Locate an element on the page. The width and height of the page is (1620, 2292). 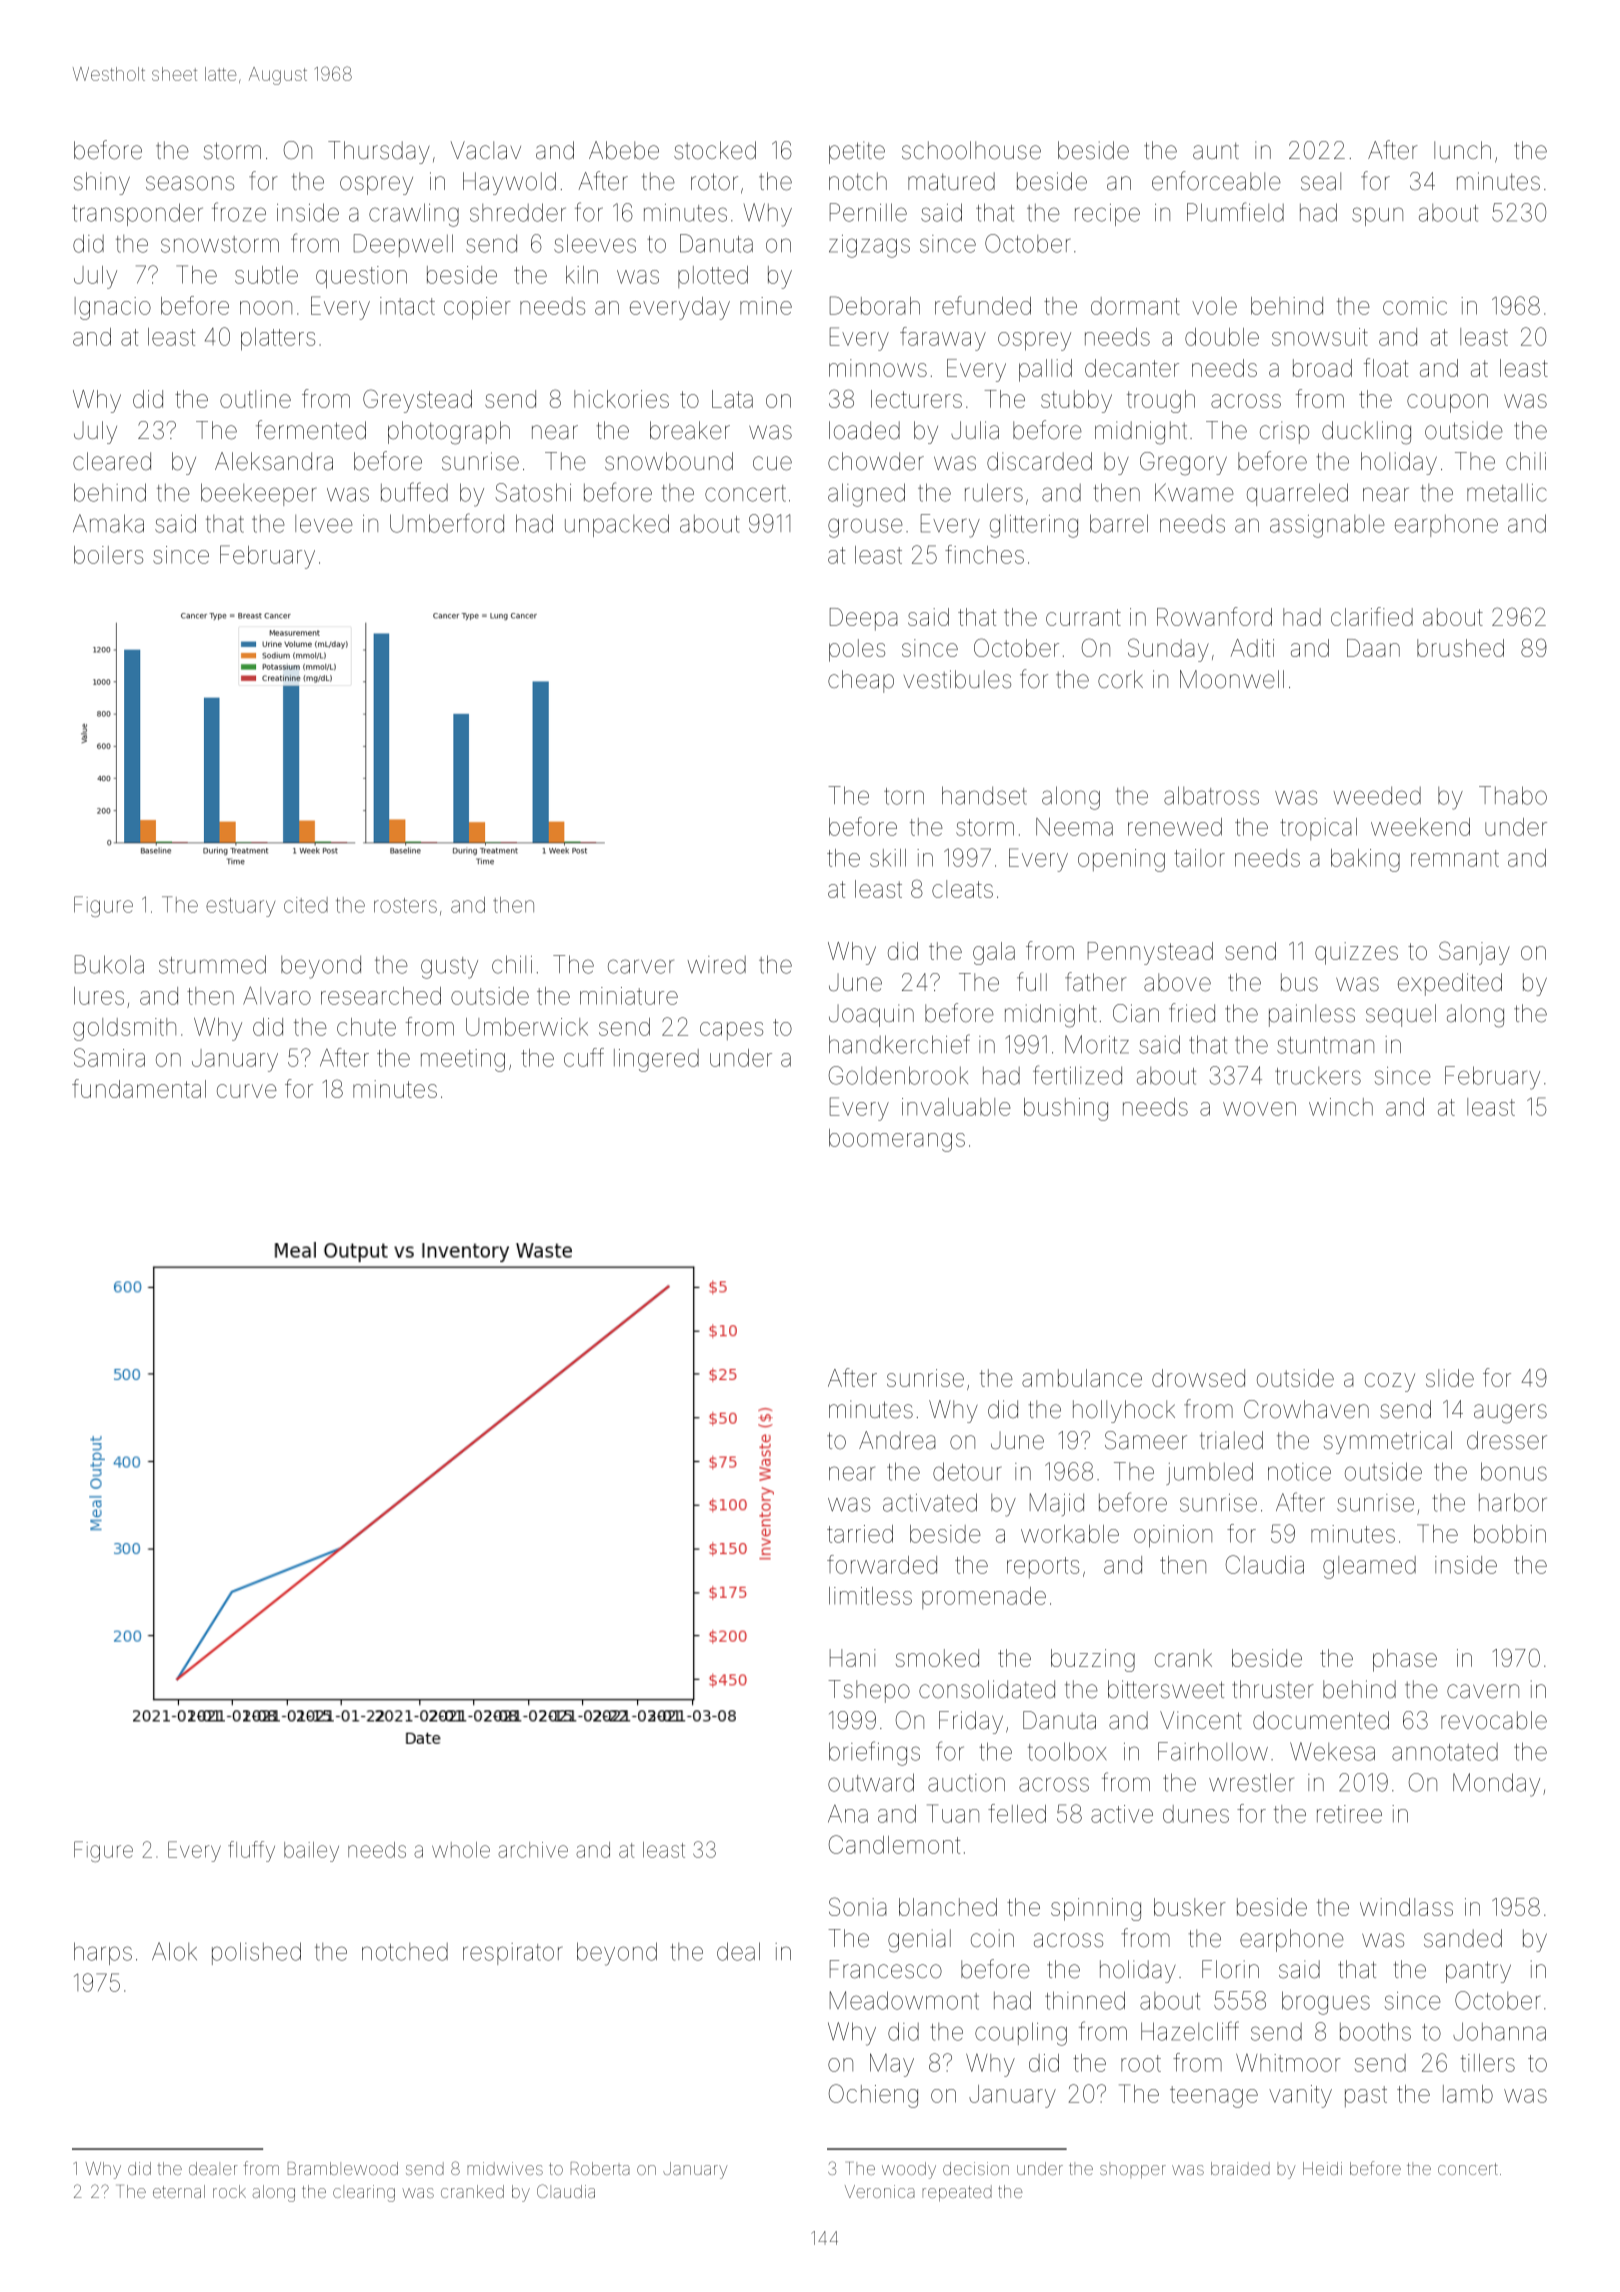
promenade is located at coordinates (984, 1598).
